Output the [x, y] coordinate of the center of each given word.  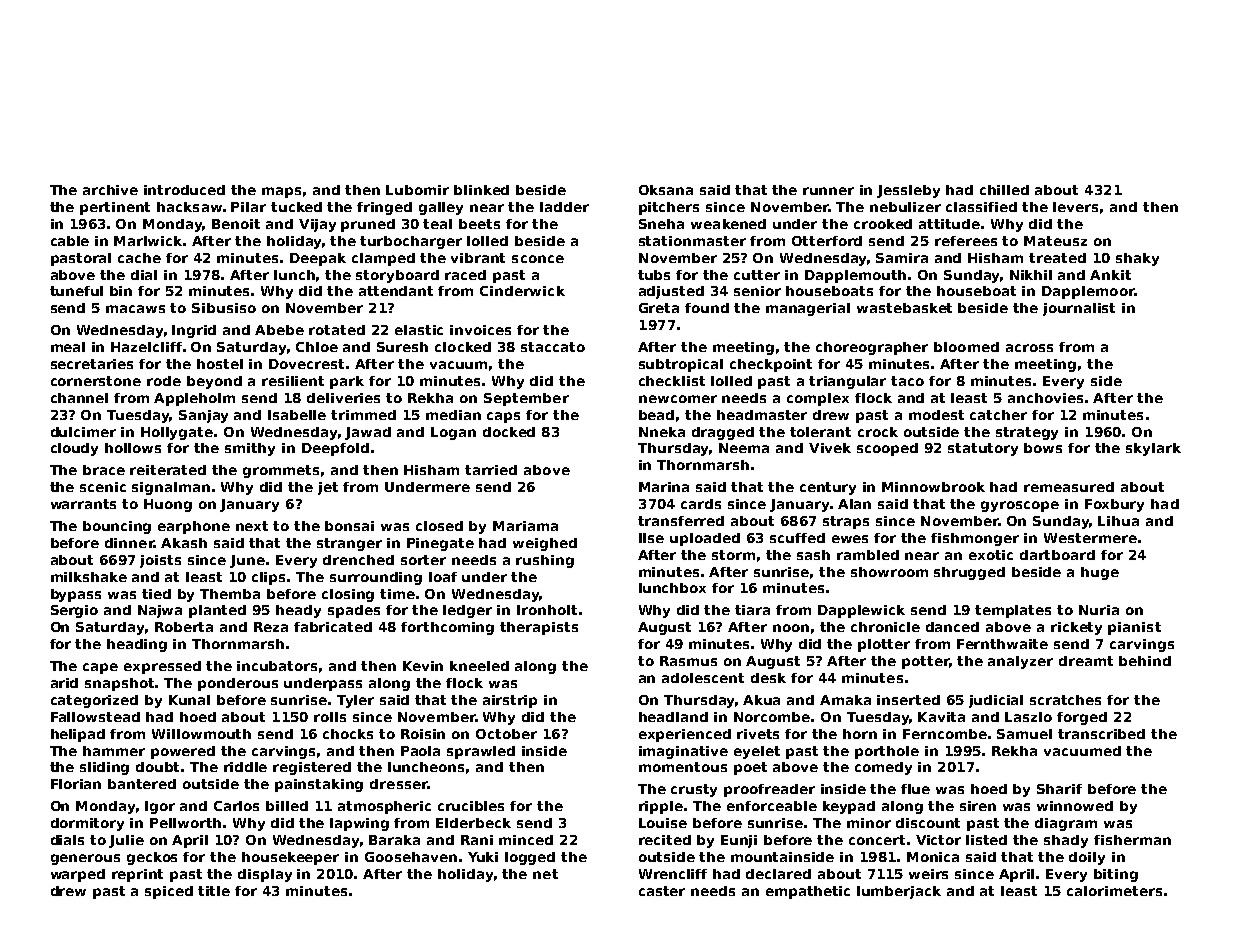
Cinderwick [522, 291]
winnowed [1075, 806]
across [1029, 348]
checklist [672, 381]
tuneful [76, 291]
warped [78, 875]
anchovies [1045, 398]
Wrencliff [673, 874]
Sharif [1059, 789]
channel [79, 398]
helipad [78, 735]
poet [750, 768]
